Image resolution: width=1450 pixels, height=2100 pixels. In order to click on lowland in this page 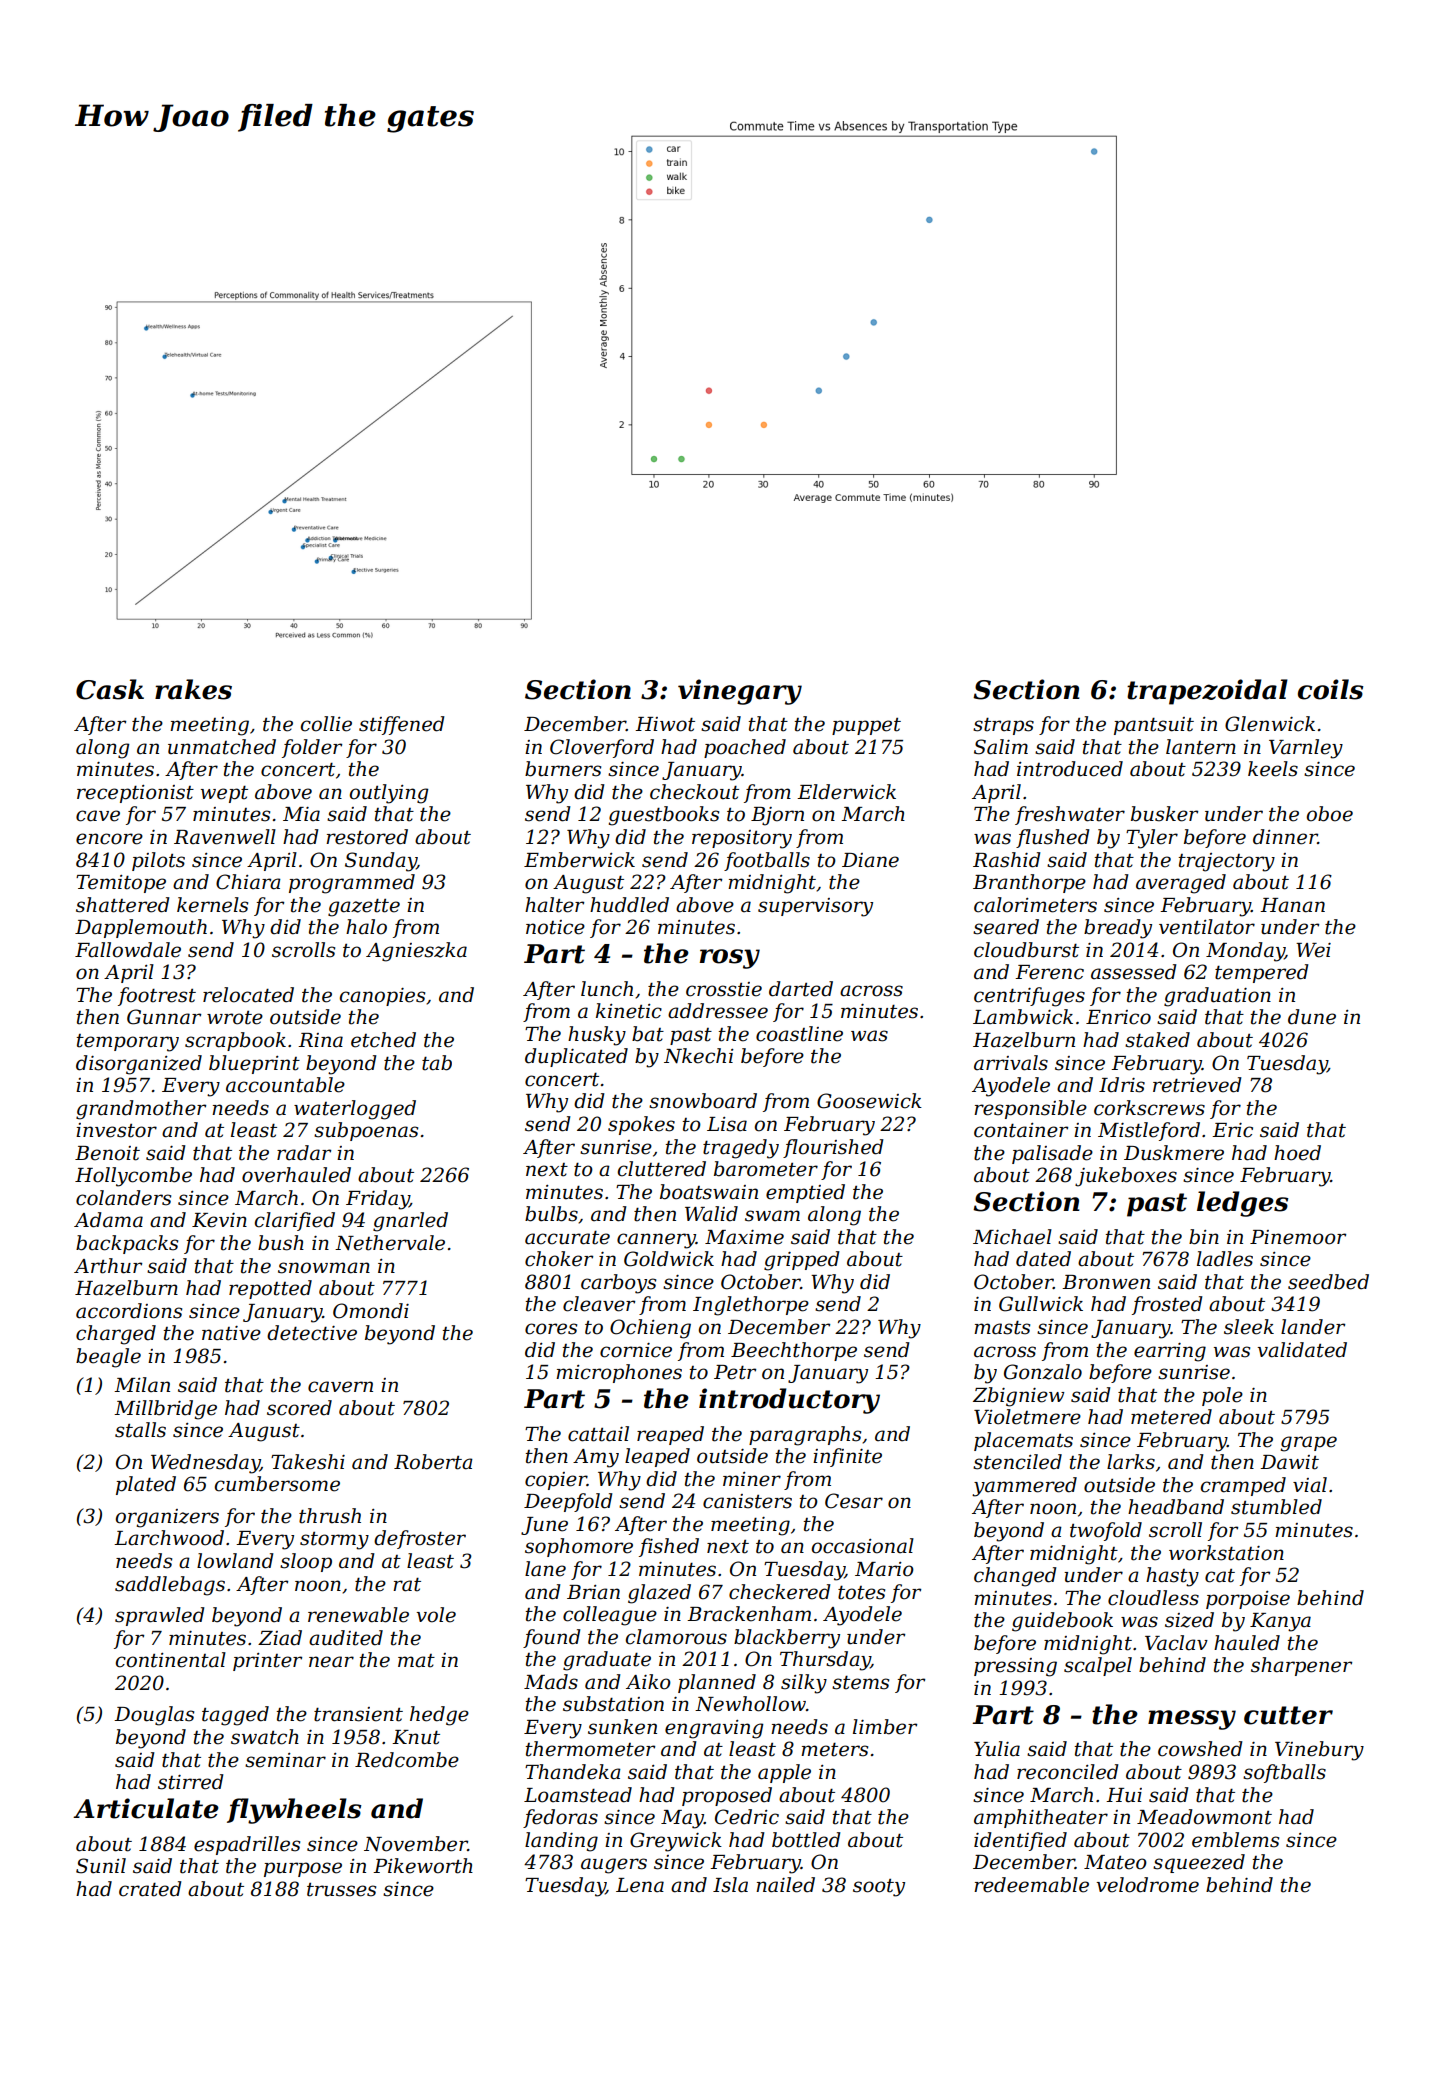, I will do `click(235, 1561)`.
